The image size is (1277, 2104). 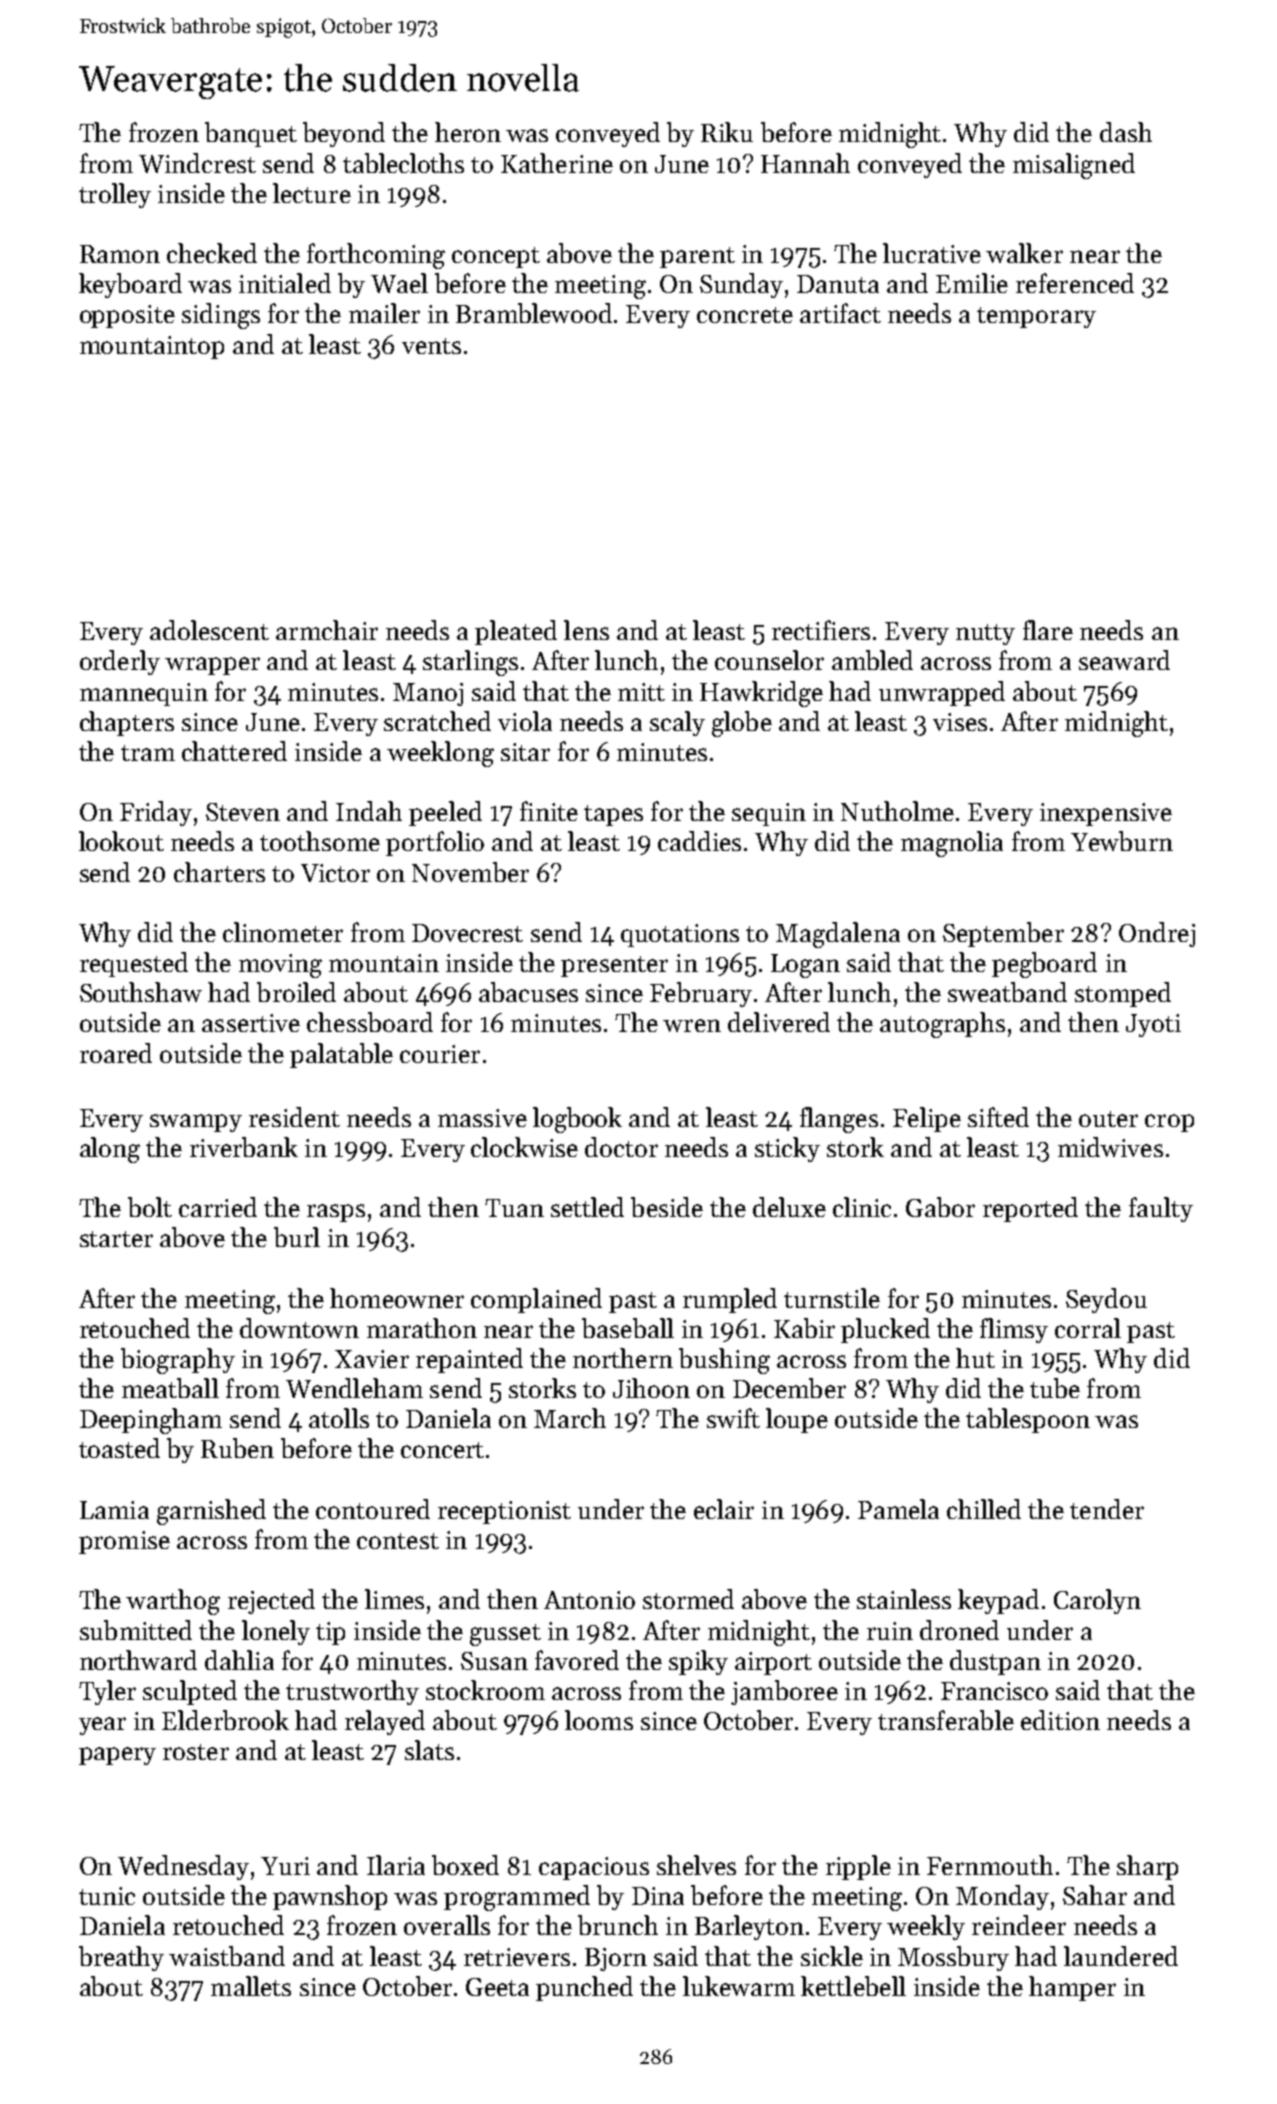 I want to click on Bramblewood, so click(x=534, y=313).
